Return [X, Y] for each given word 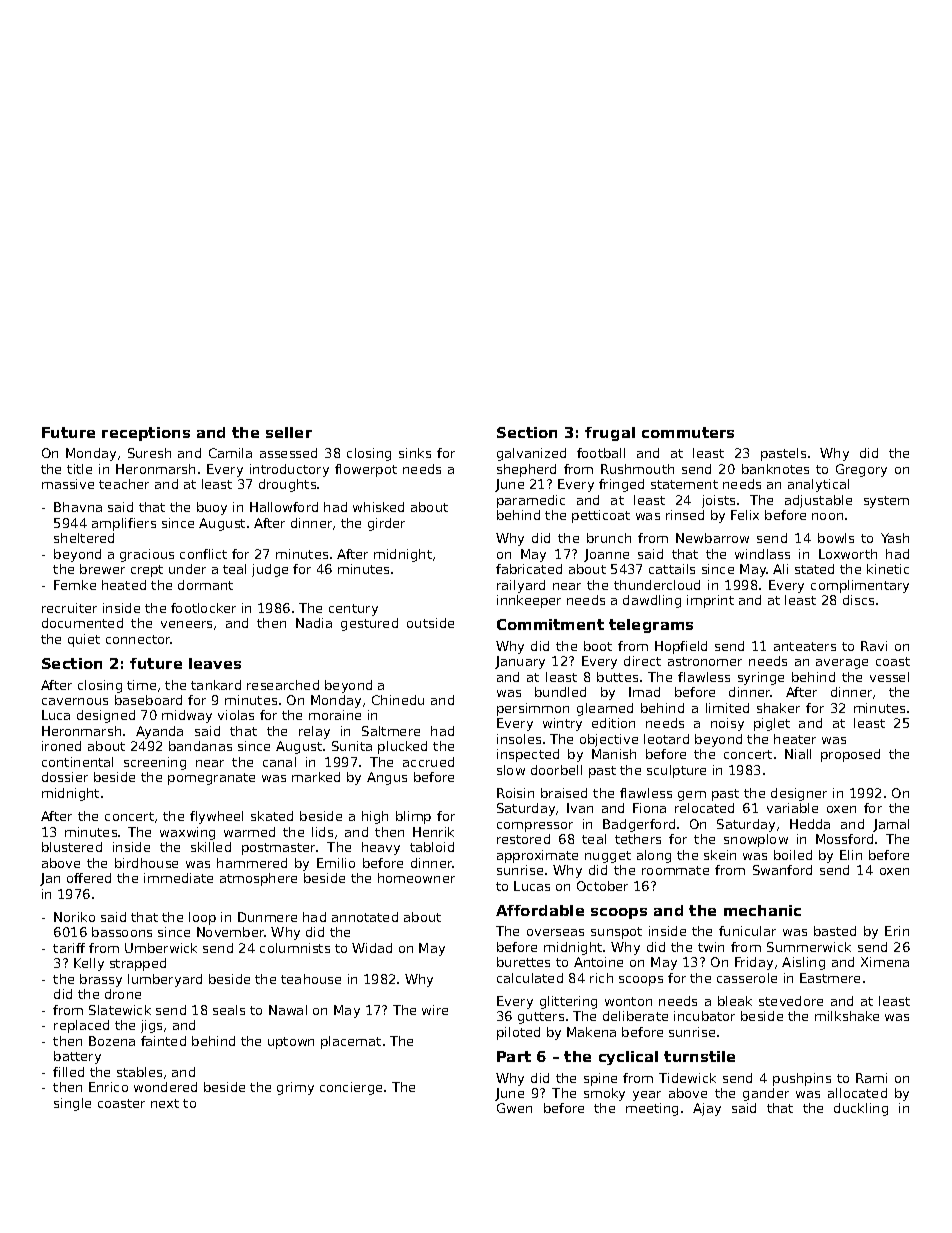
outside [430, 623]
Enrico [108, 1087]
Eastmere [830, 978]
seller [289, 432]
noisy [727, 724]
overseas [555, 932]
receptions [146, 434]
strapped [138, 964]
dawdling [652, 601]
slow [511, 770]
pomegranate [211, 779]
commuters [688, 432]
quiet [84, 640]
